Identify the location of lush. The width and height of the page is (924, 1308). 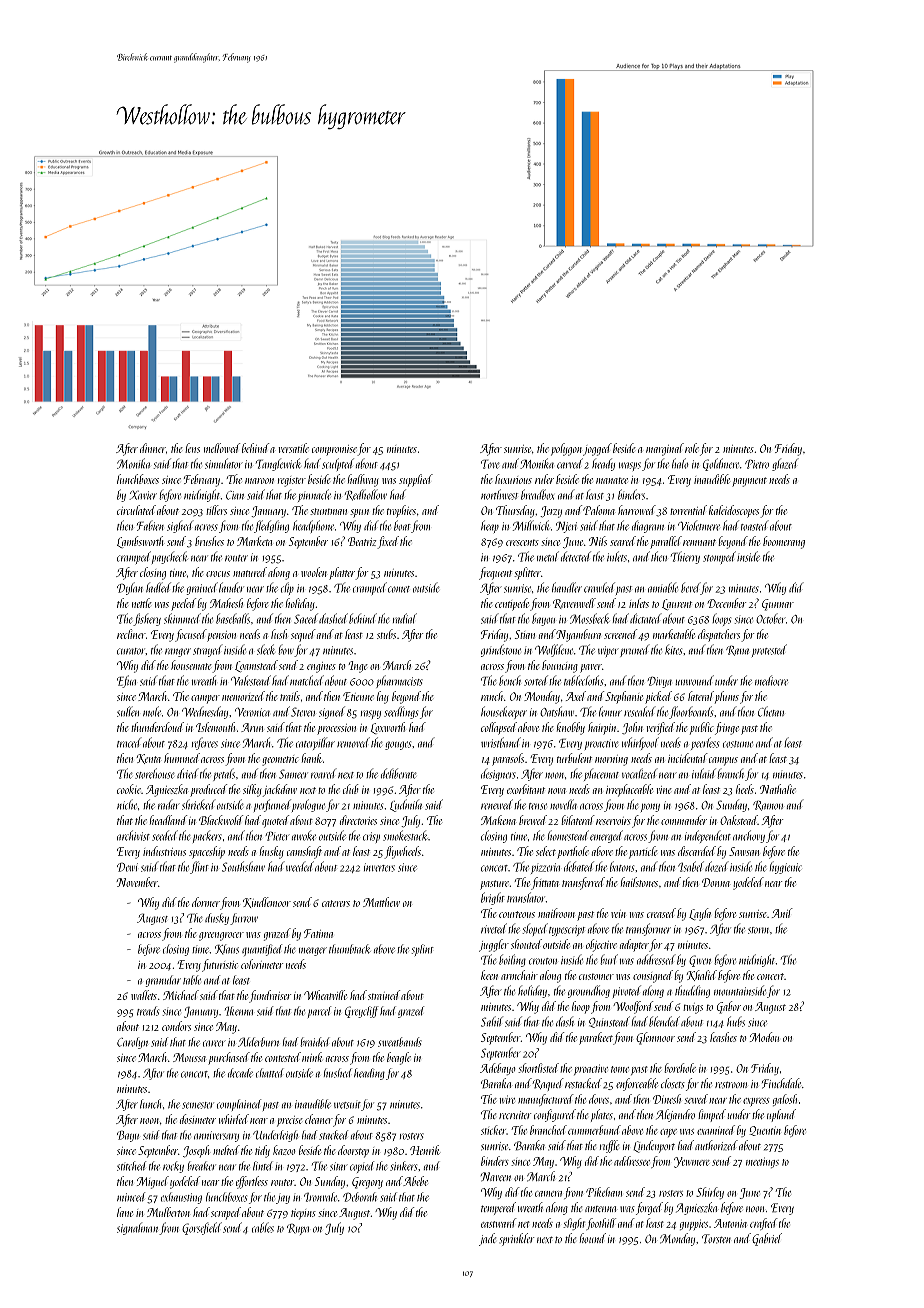
(279, 634).
